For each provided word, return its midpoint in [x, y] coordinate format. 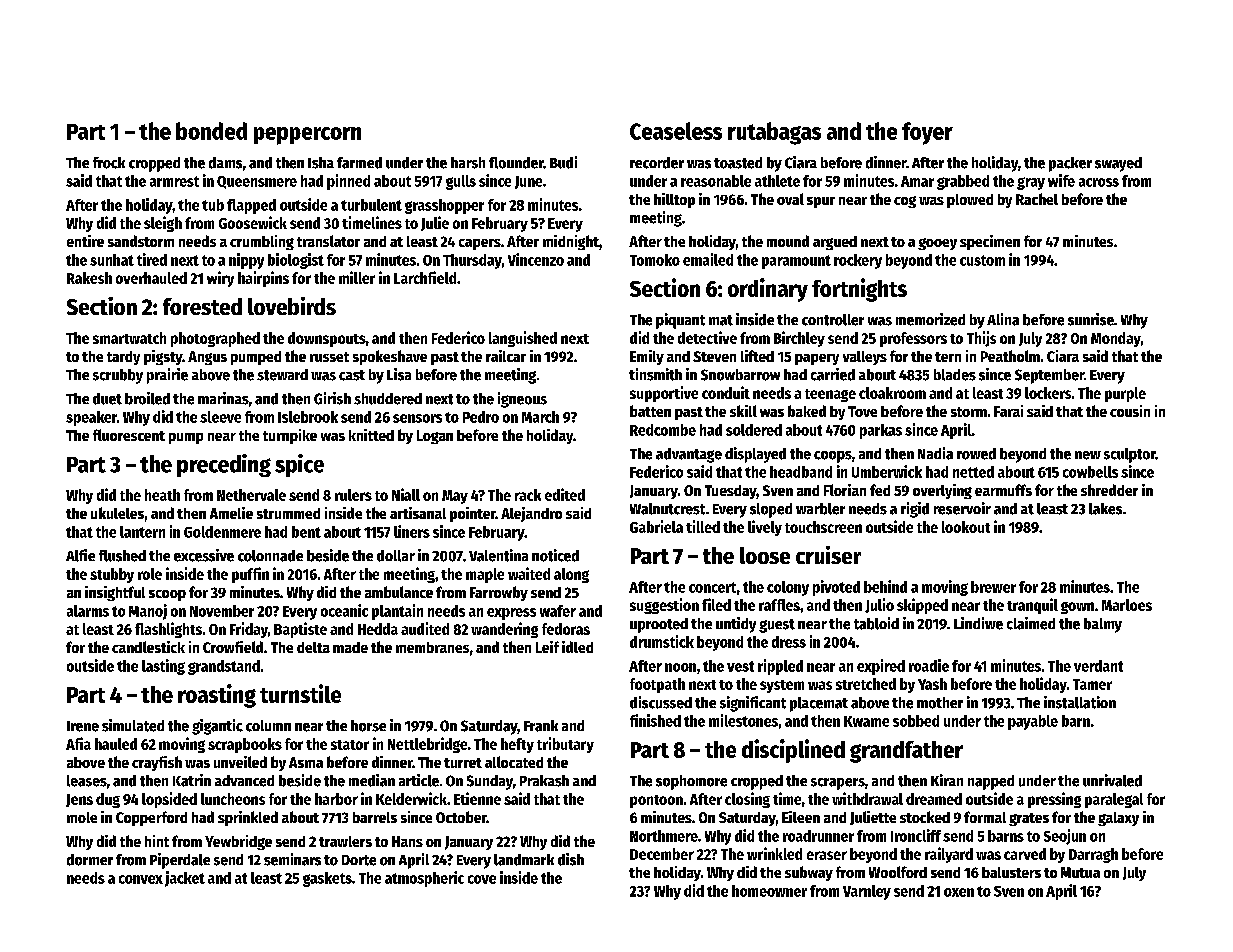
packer [1070, 164]
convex [141, 879]
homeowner [769, 891]
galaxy [1118, 819]
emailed [708, 259]
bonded [211, 131]
